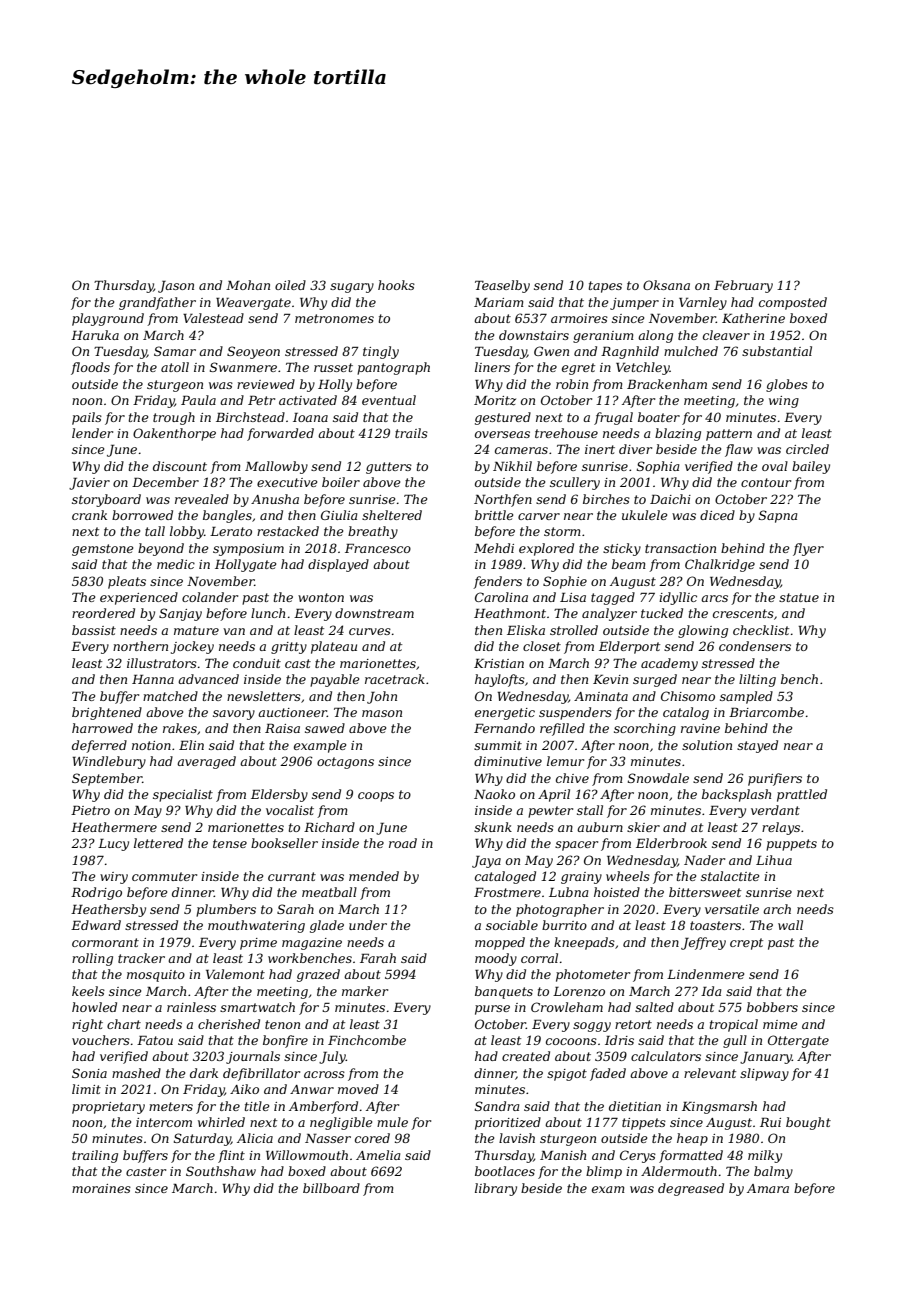  Describe the element at coordinates (774, 860) in the screenshot. I see `Lihua` at that location.
